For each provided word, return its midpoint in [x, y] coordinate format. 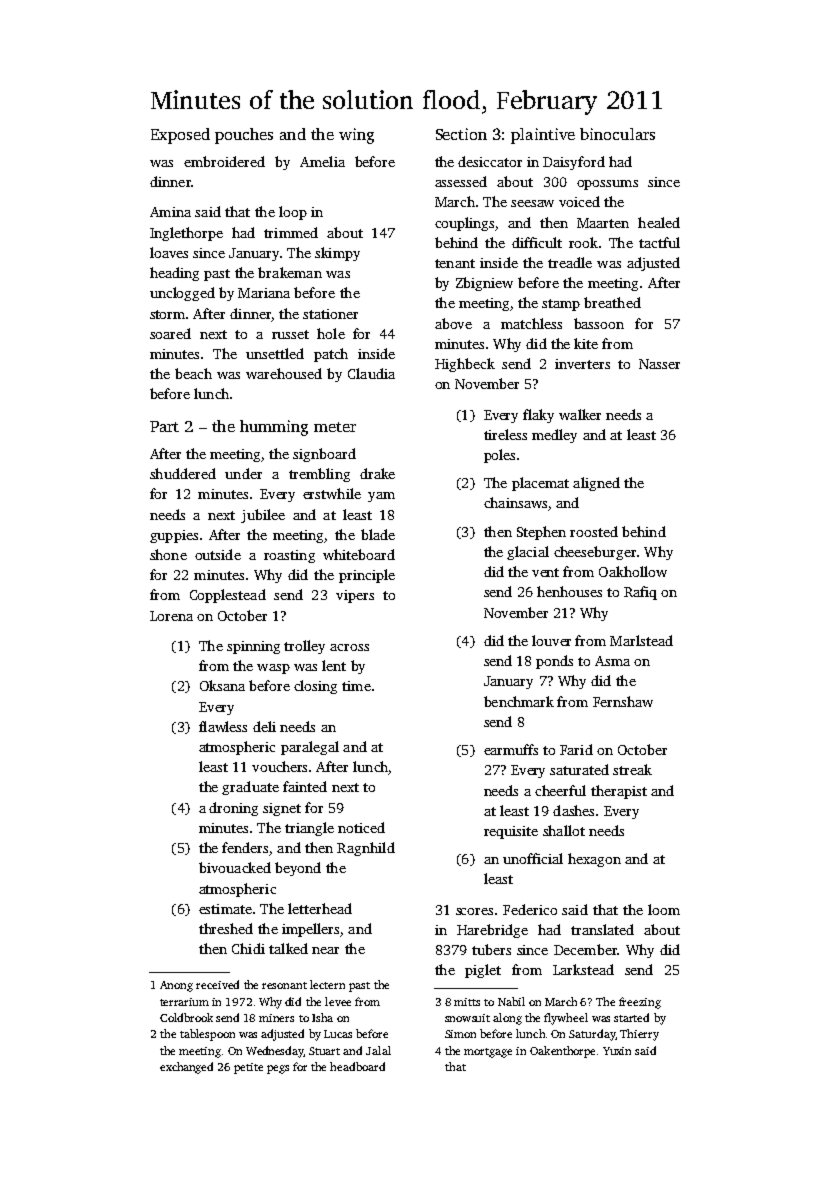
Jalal [378, 1050]
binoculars [617, 134]
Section [461, 134]
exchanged [186, 1068]
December [585, 949]
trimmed [291, 232]
